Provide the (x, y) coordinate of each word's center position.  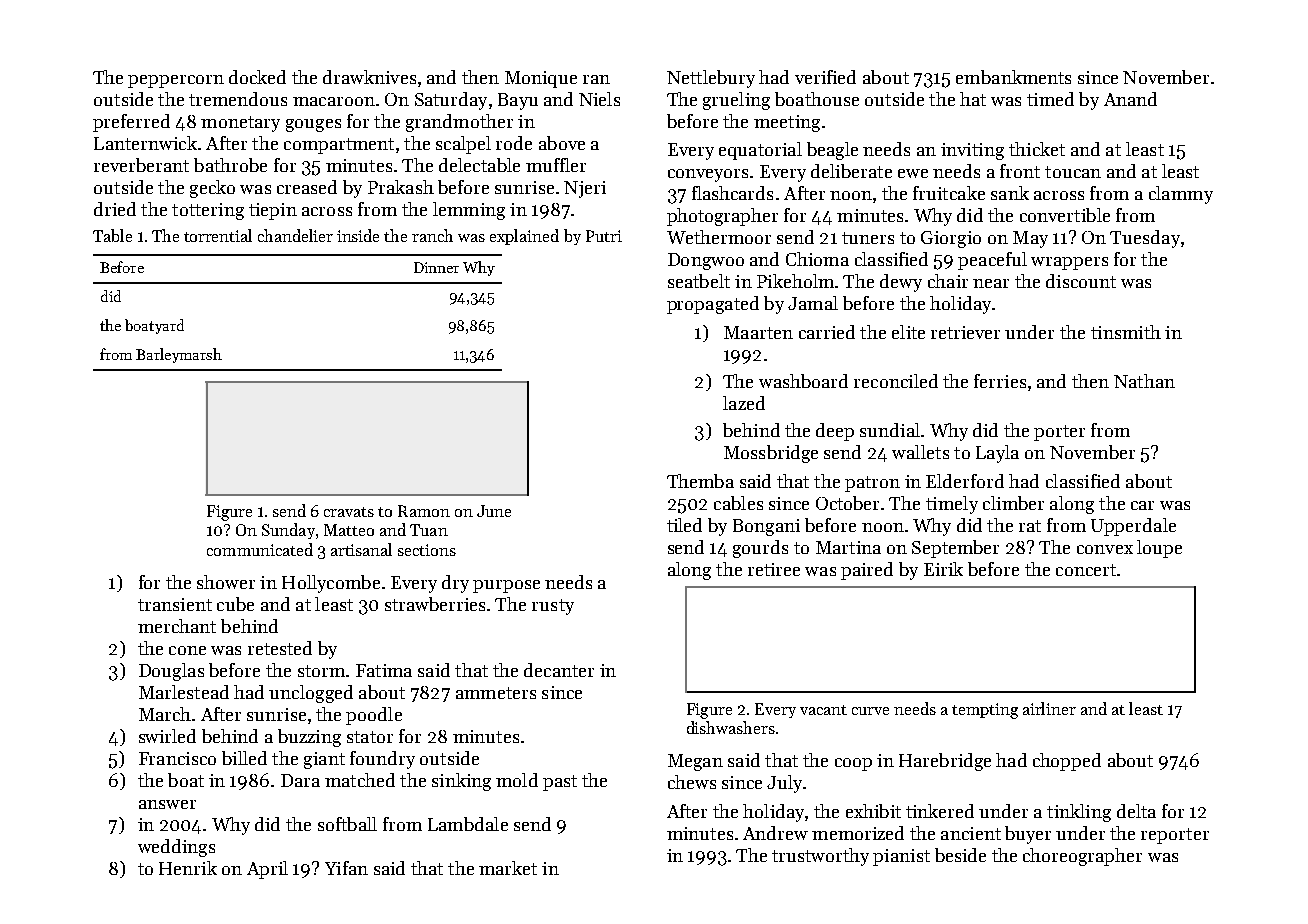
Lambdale (468, 824)
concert (1086, 570)
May (1030, 239)
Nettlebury (711, 79)
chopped (1067, 762)
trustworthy (820, 857)
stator (370, 737)
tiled (684, 525)
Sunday (288, 531)
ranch (432, 235)
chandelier (295, 235)
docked (257, 77)
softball (347, 824)
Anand (1130, 99)
